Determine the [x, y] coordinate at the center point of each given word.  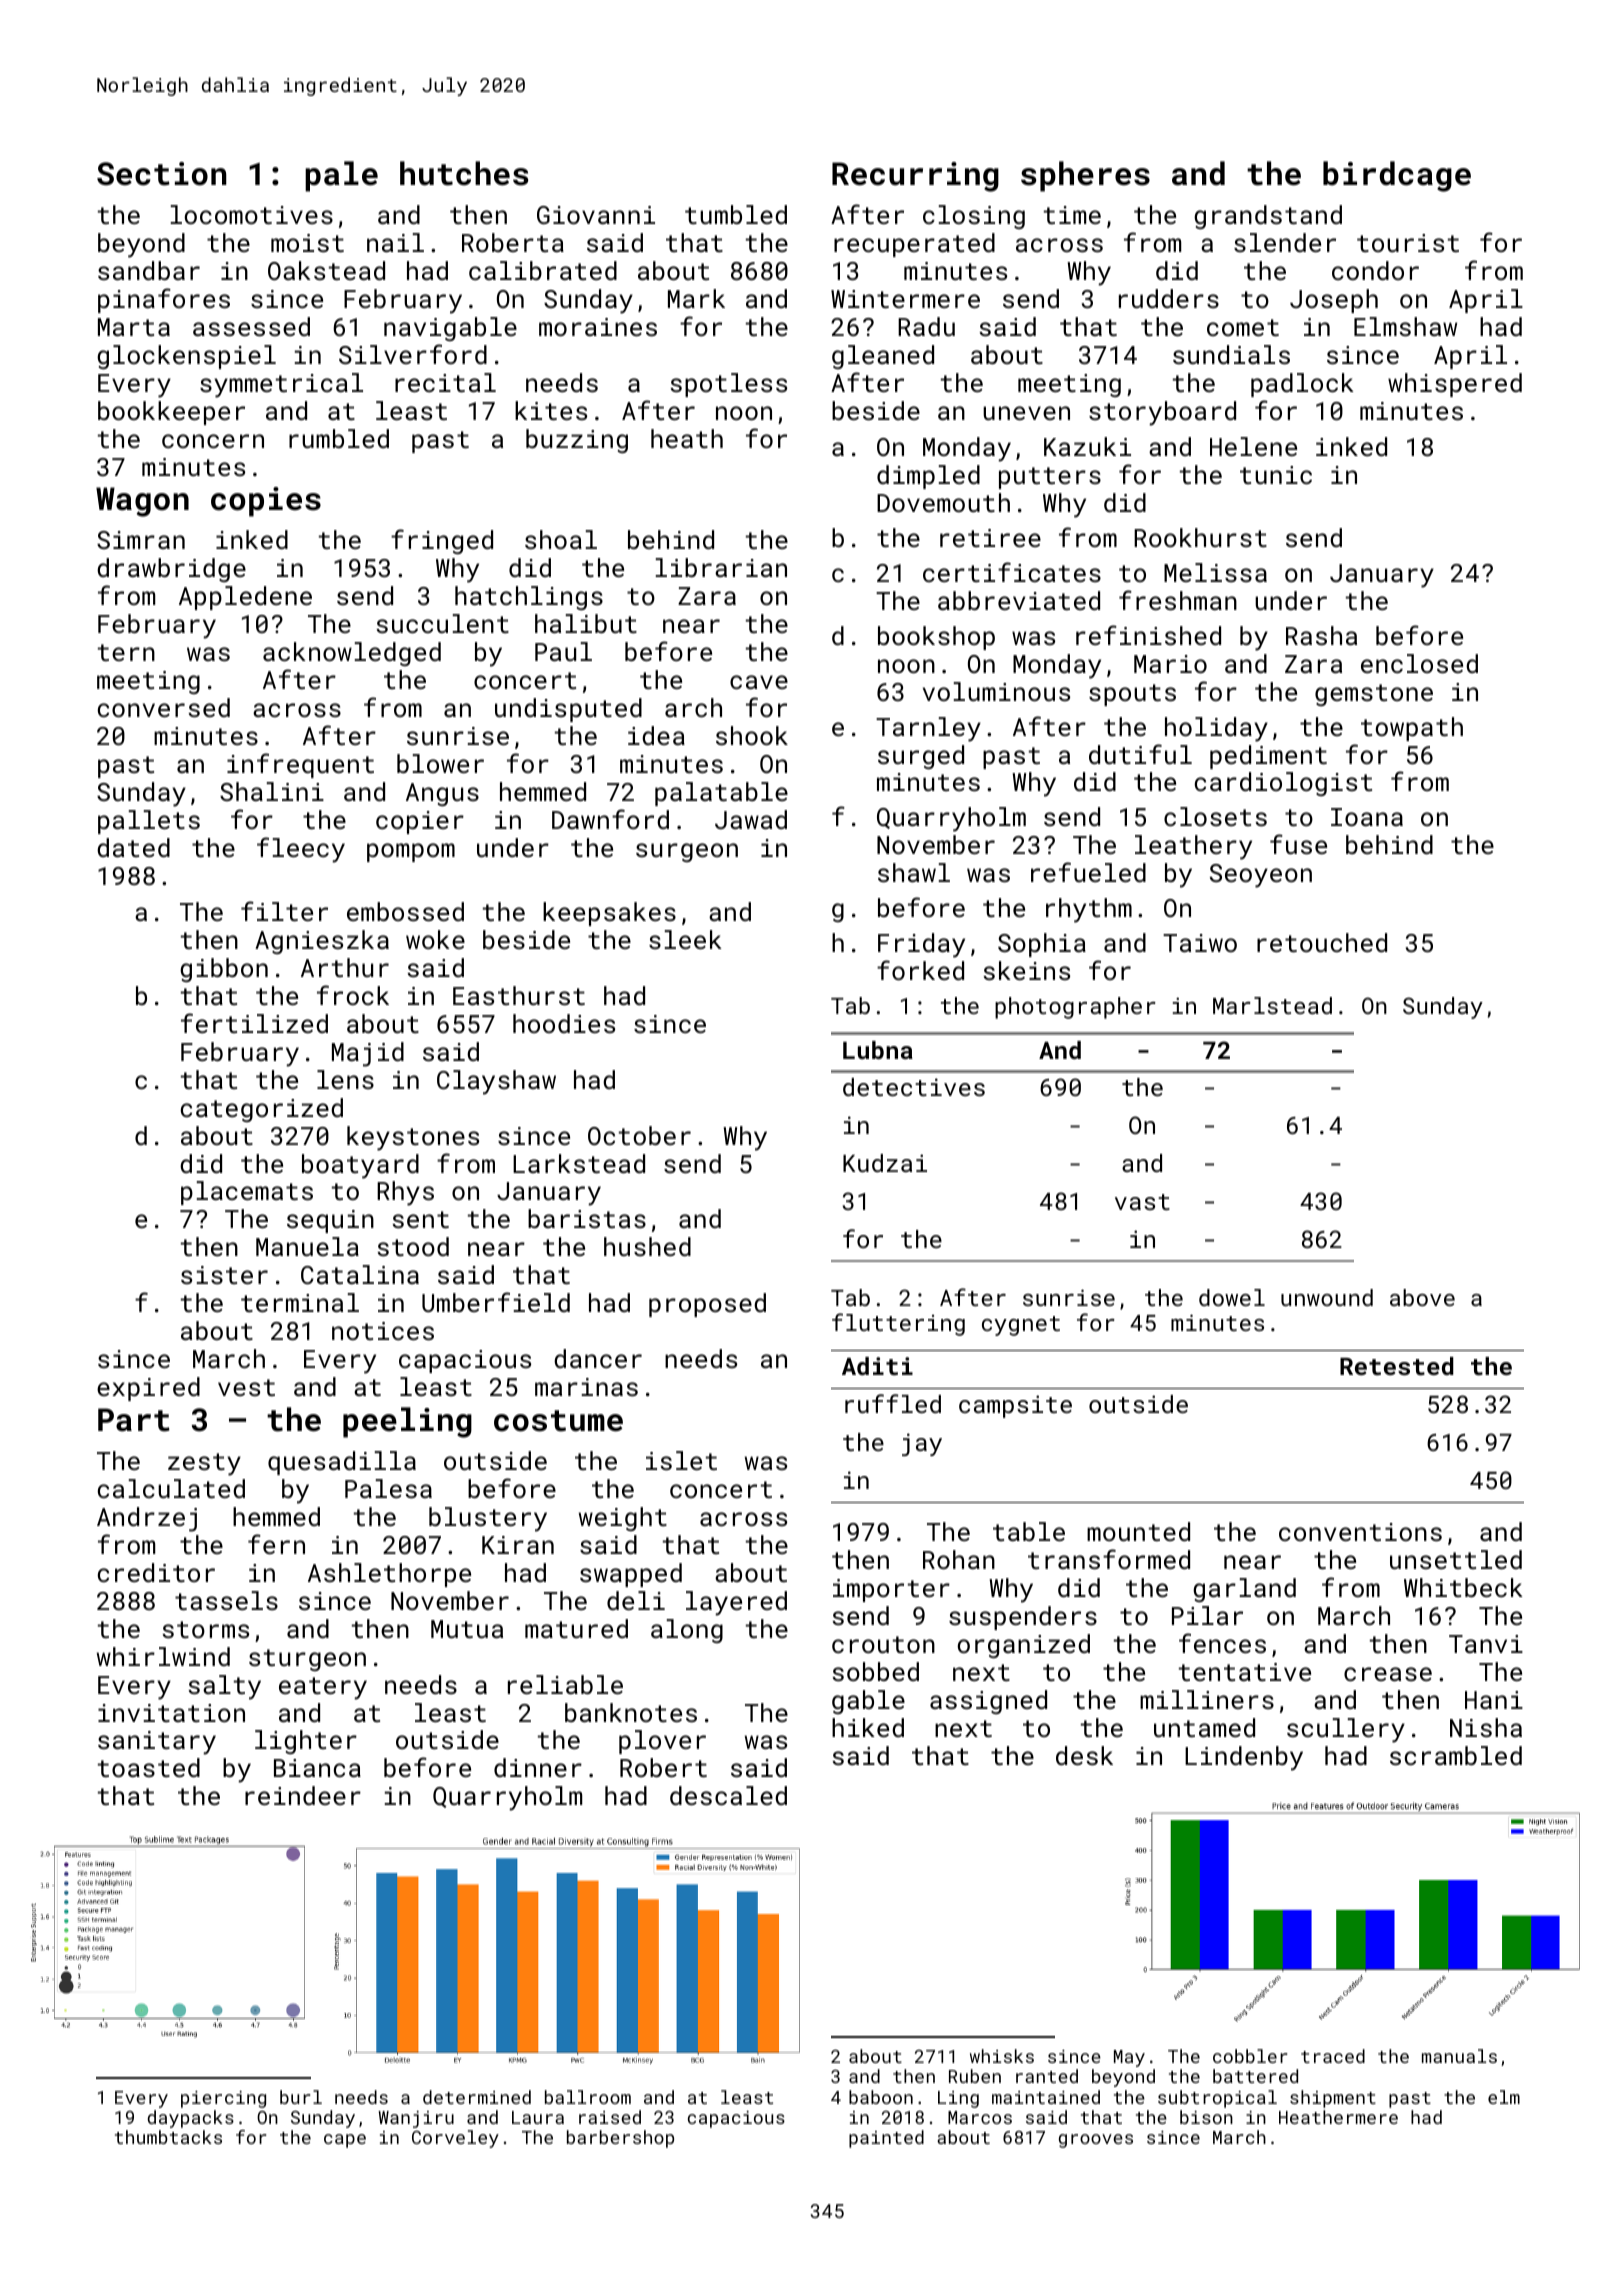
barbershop [620, 2139]
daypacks [191, 2119]
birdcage [1397, 176]
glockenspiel [186, 357]
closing [974, 217]
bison [1206, 2117]
